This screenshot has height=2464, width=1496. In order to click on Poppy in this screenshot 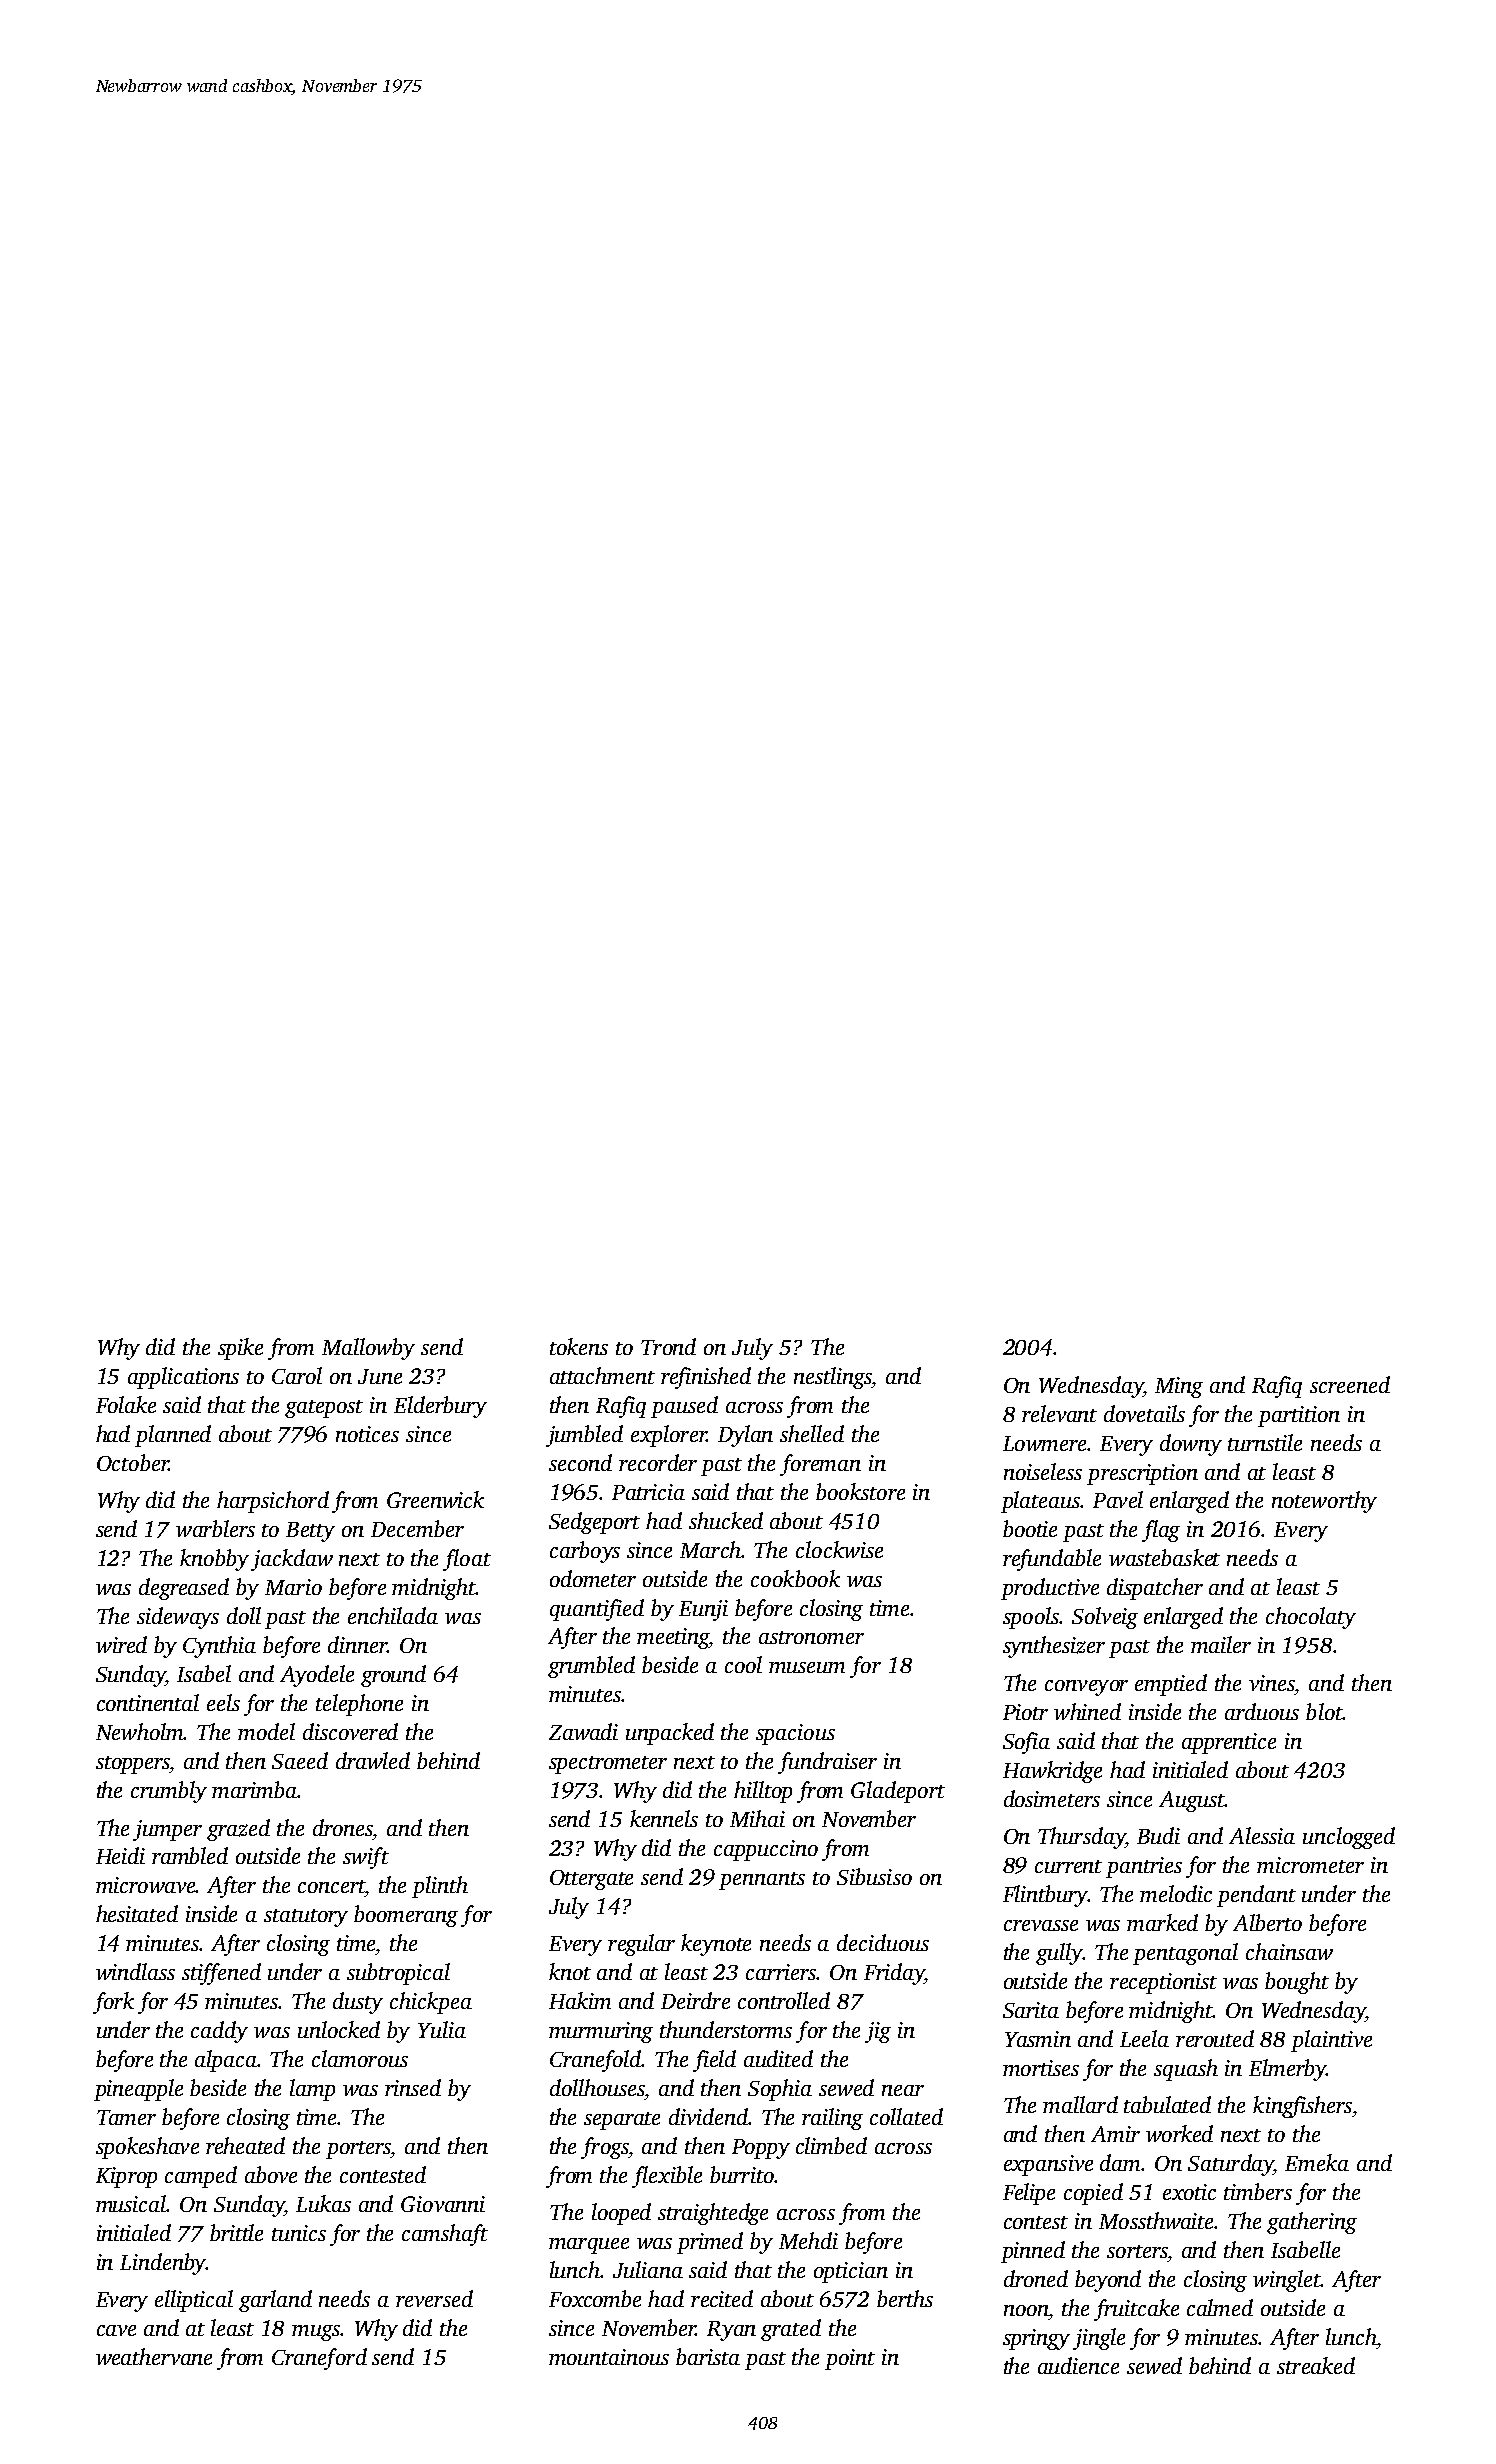, I will do `click(761, 2149)`.
